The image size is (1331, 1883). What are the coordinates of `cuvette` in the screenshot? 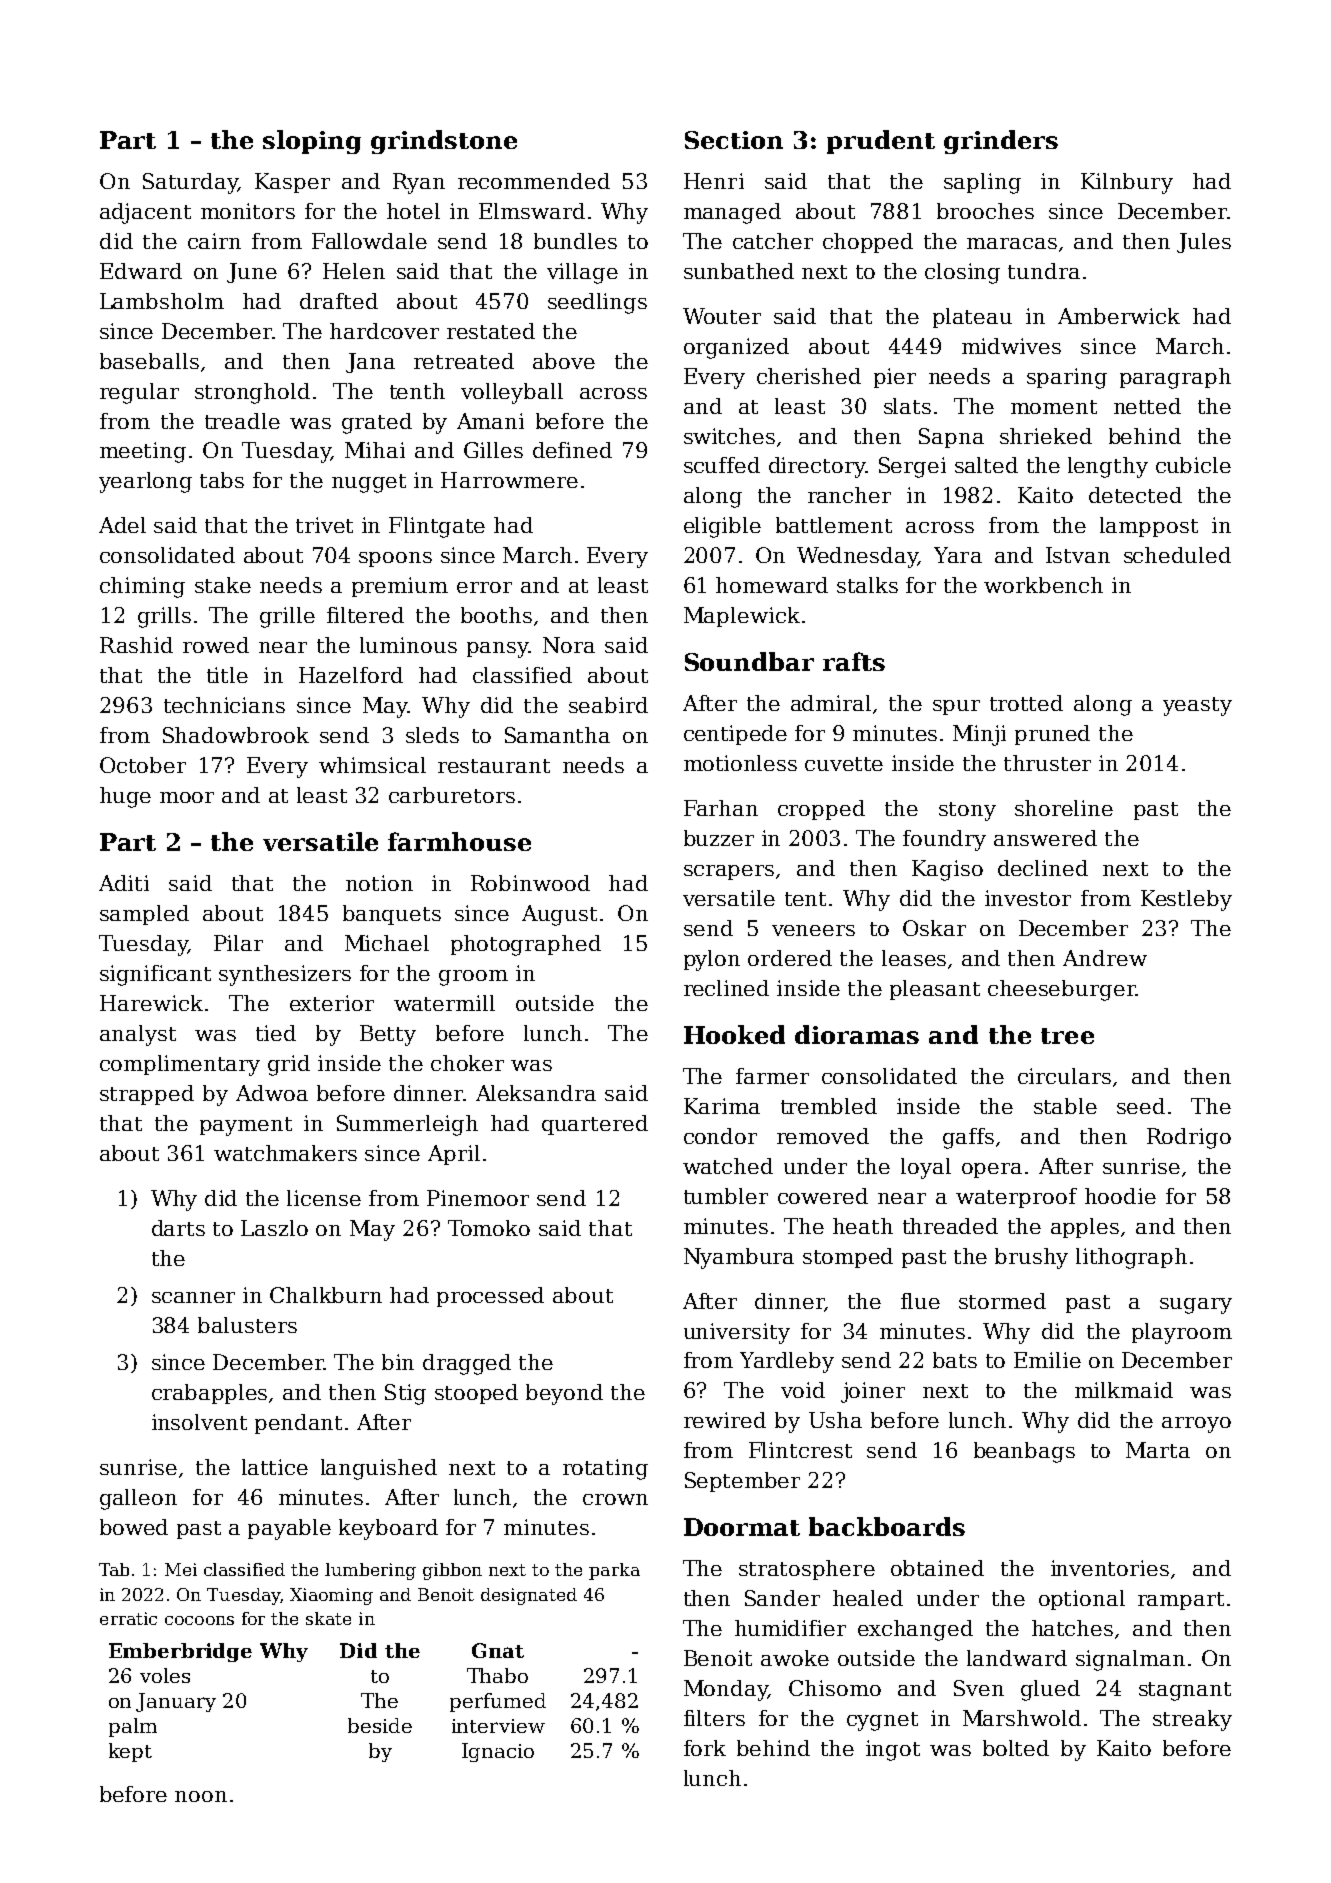 It's located at (844, 764).
